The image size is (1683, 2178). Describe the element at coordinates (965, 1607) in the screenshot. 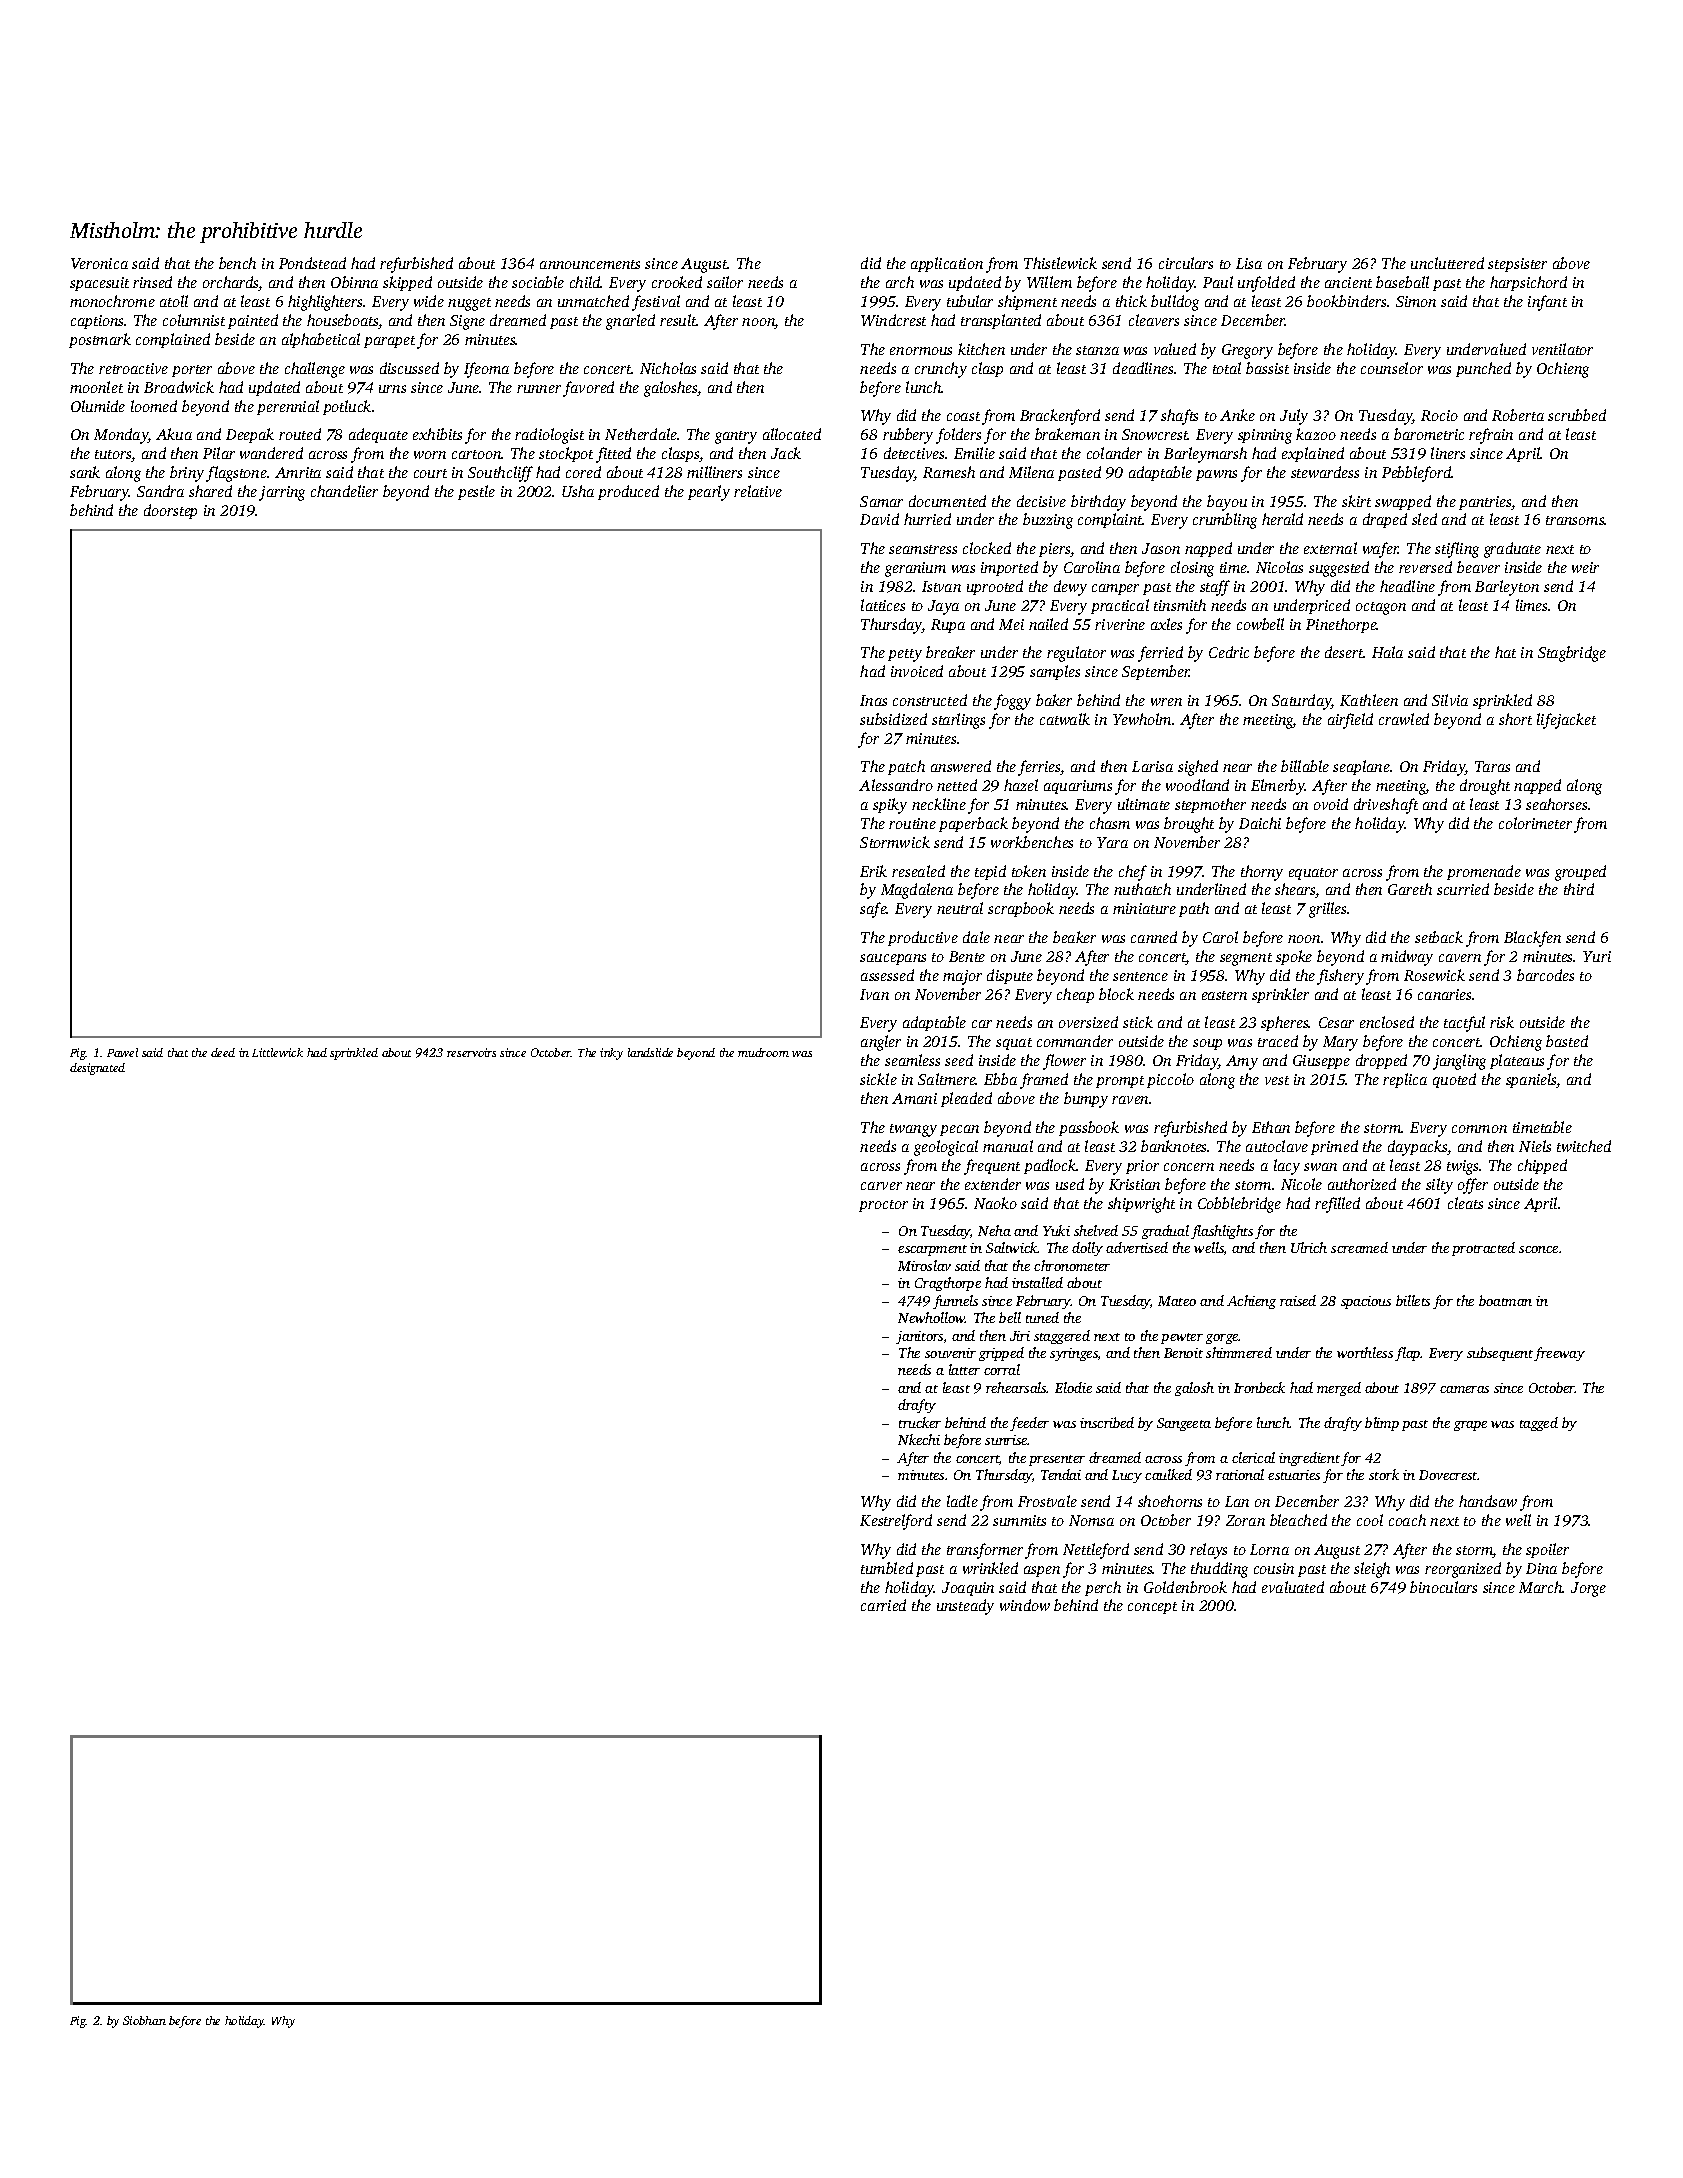

I see `unsteady` at that location.
